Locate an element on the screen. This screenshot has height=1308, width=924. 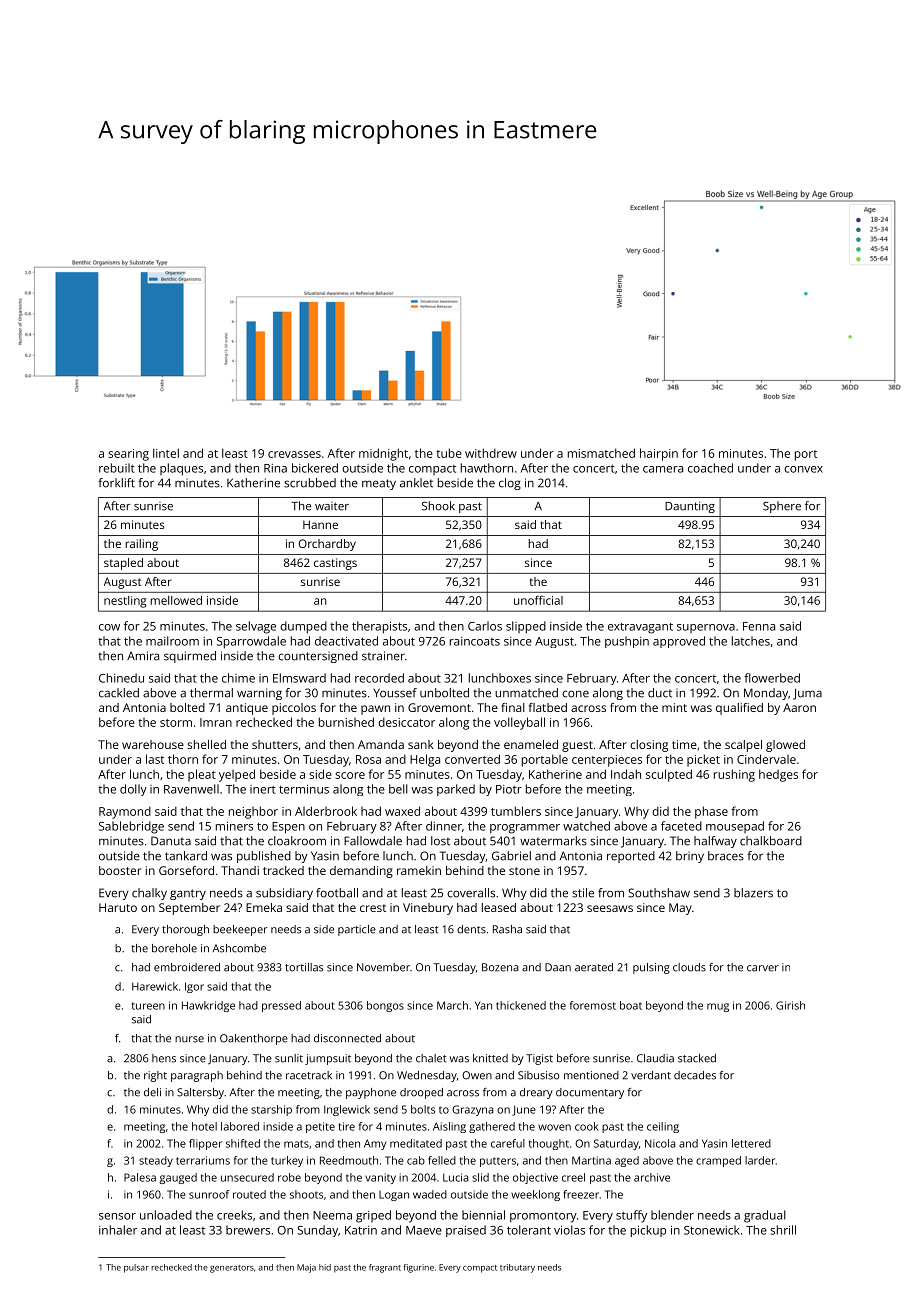
dolly is located at coordinates (133, 790).
